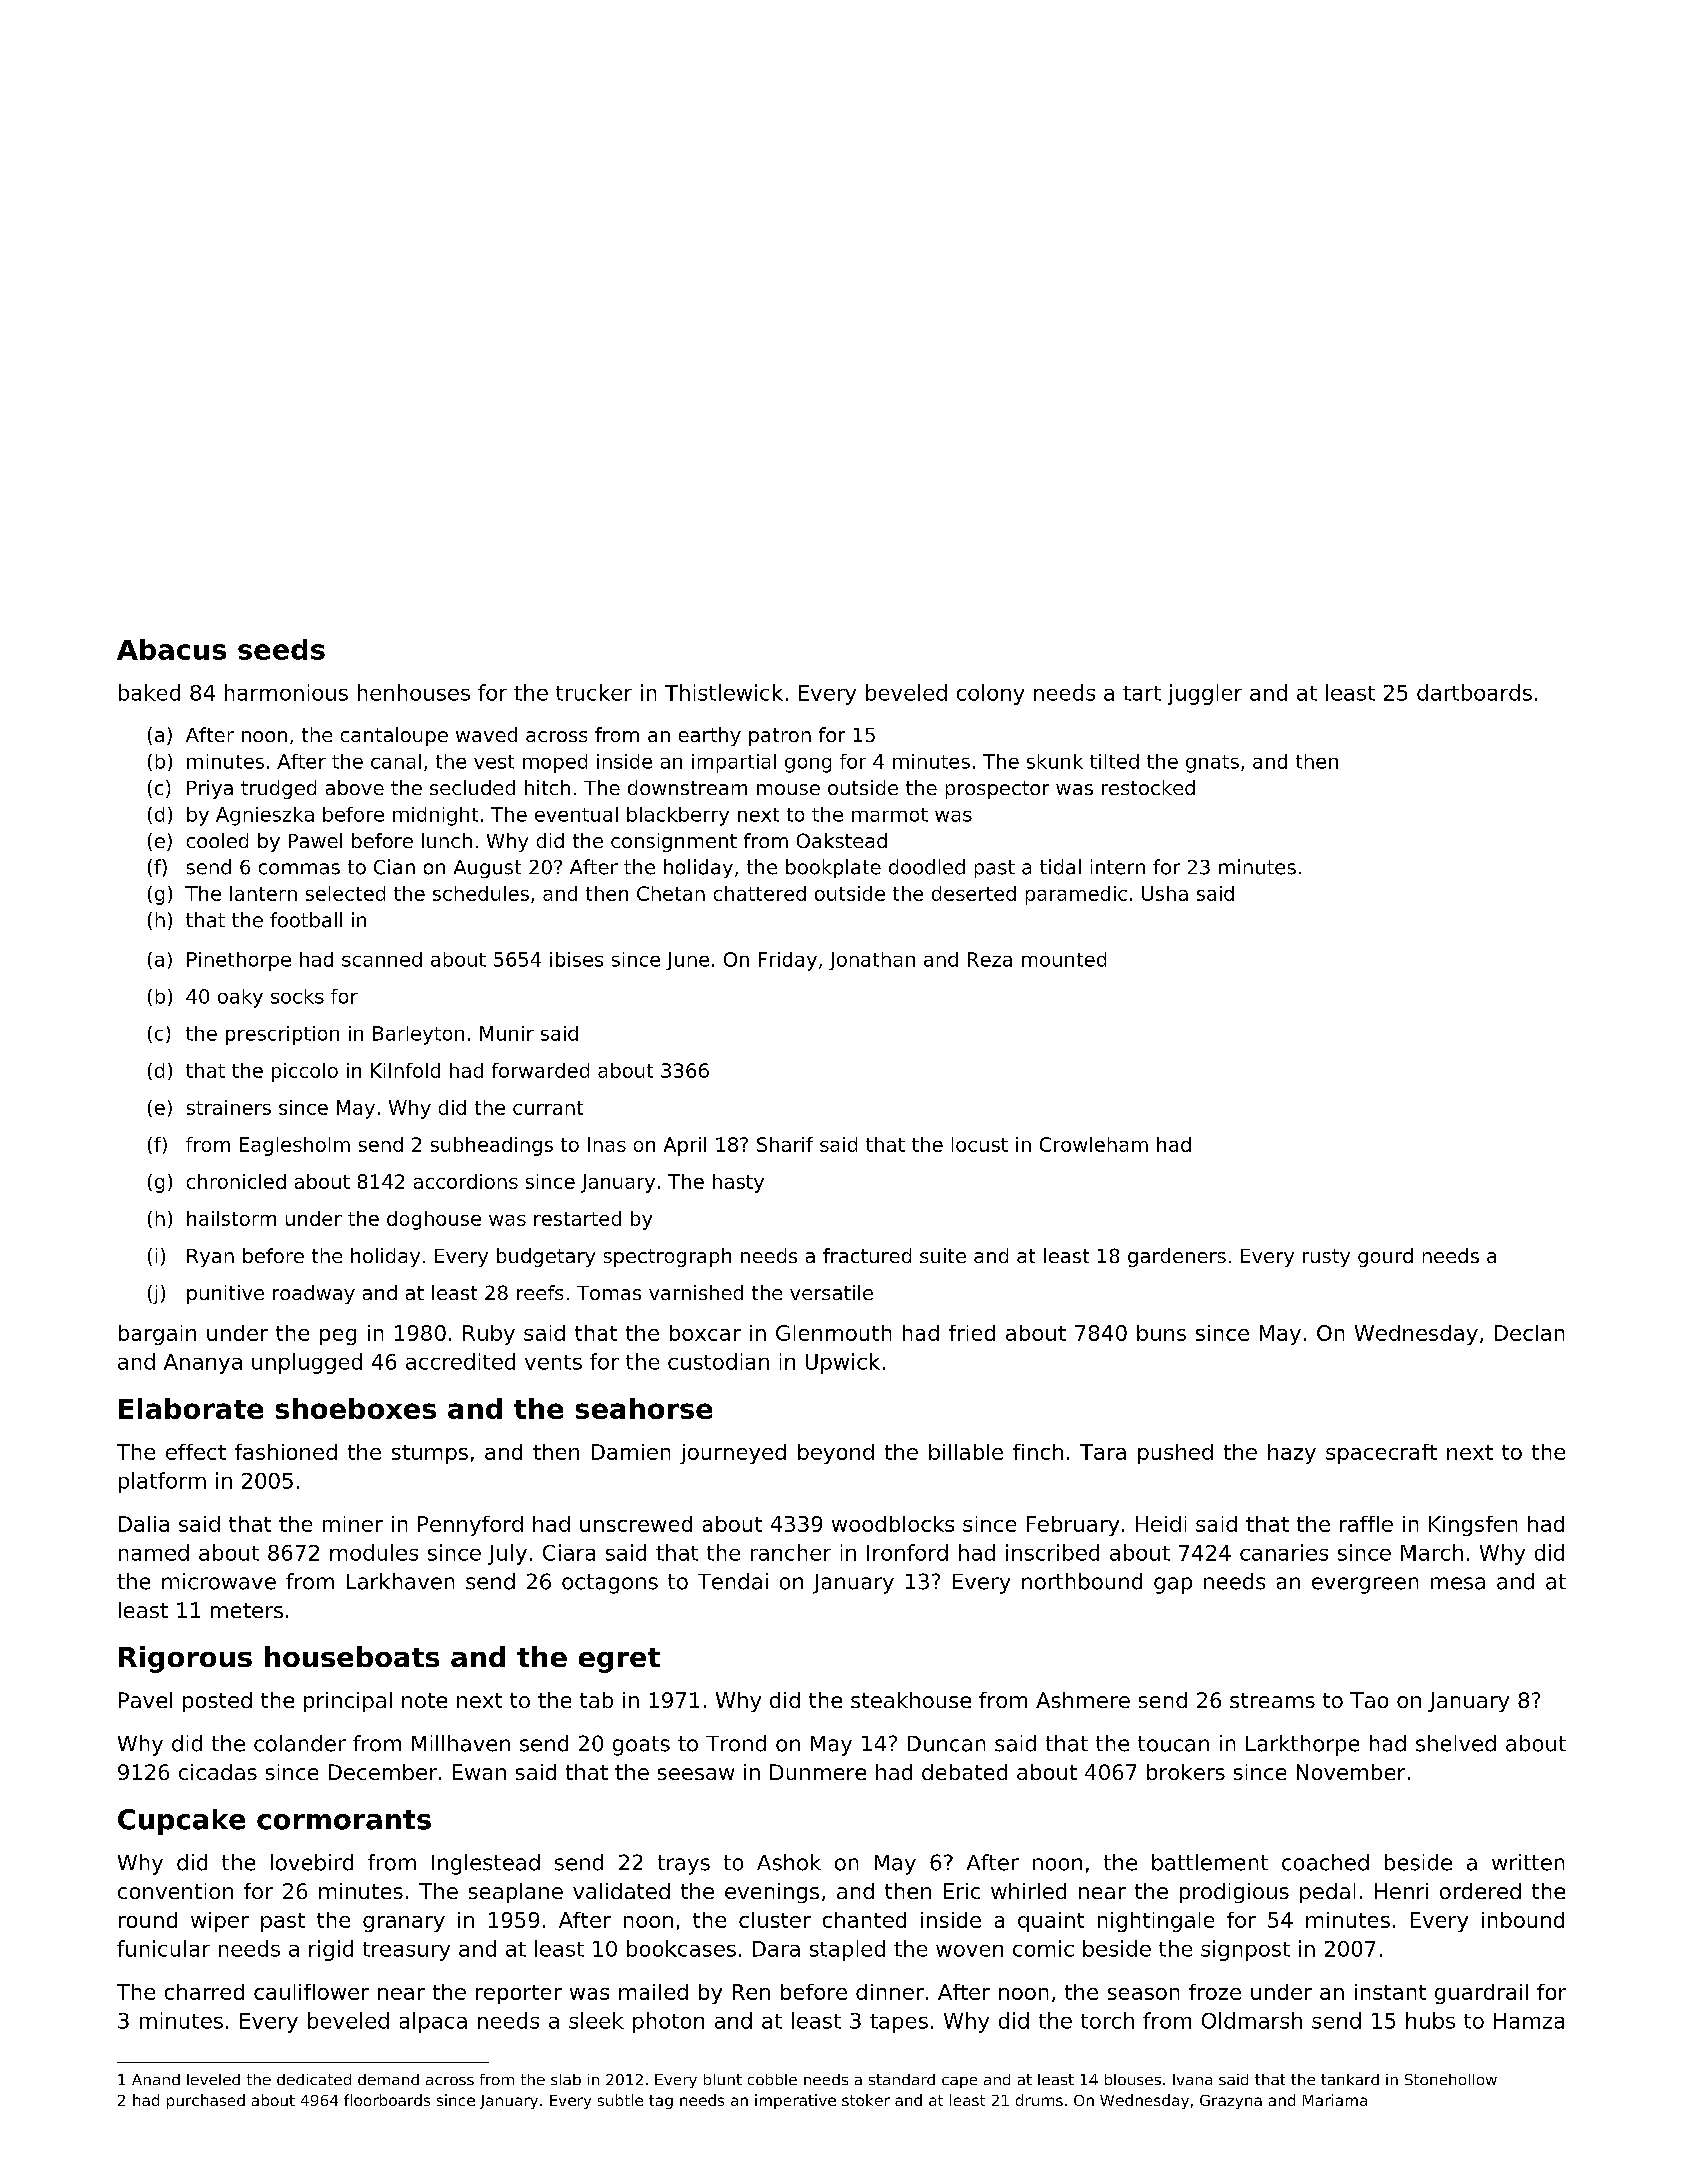 This screenshot has width=1683, height=2178. I want to click on wiper, so click(220, 1922).
